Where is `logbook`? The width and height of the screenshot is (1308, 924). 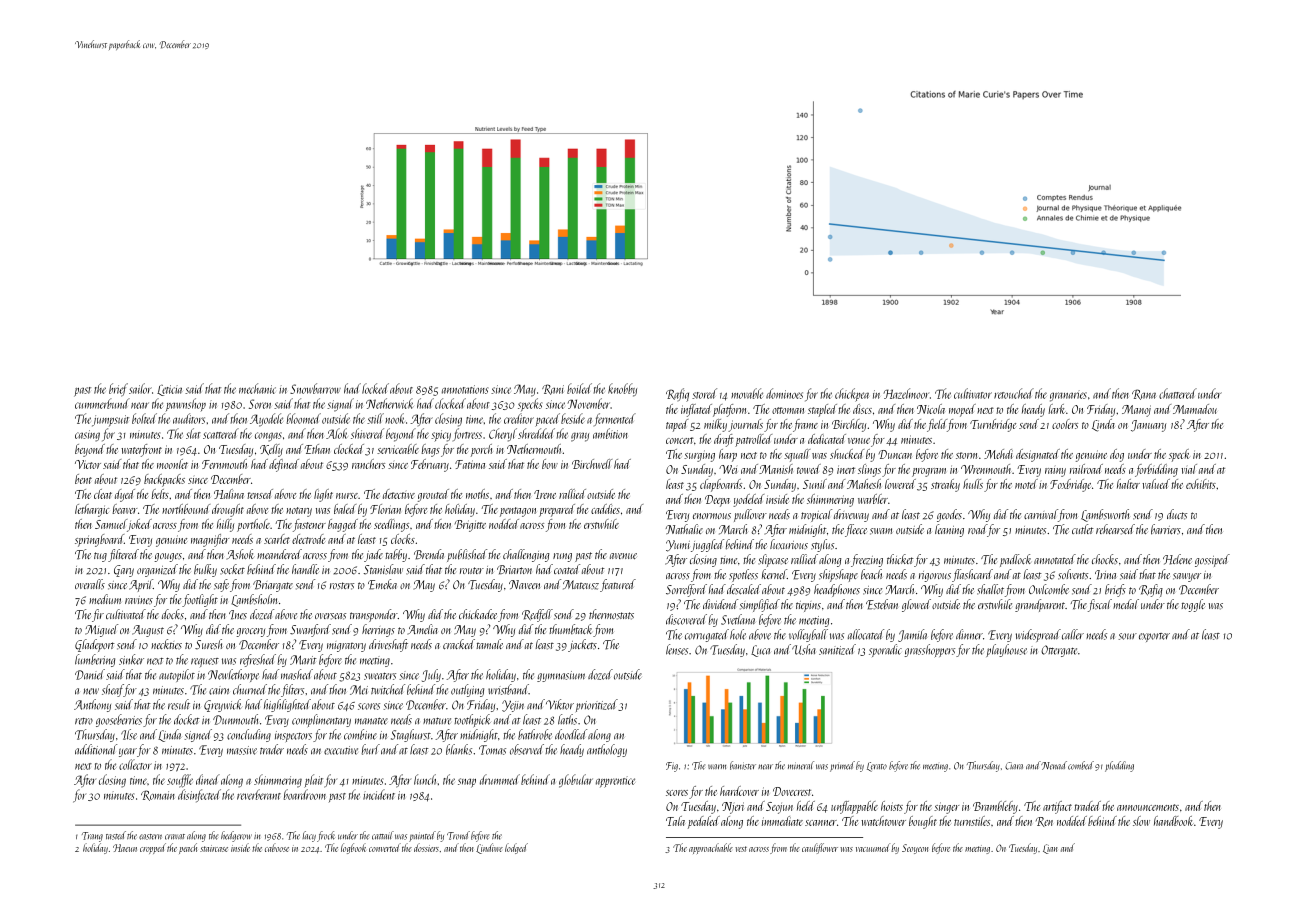 logbook is located at coordinates (353, 848).
